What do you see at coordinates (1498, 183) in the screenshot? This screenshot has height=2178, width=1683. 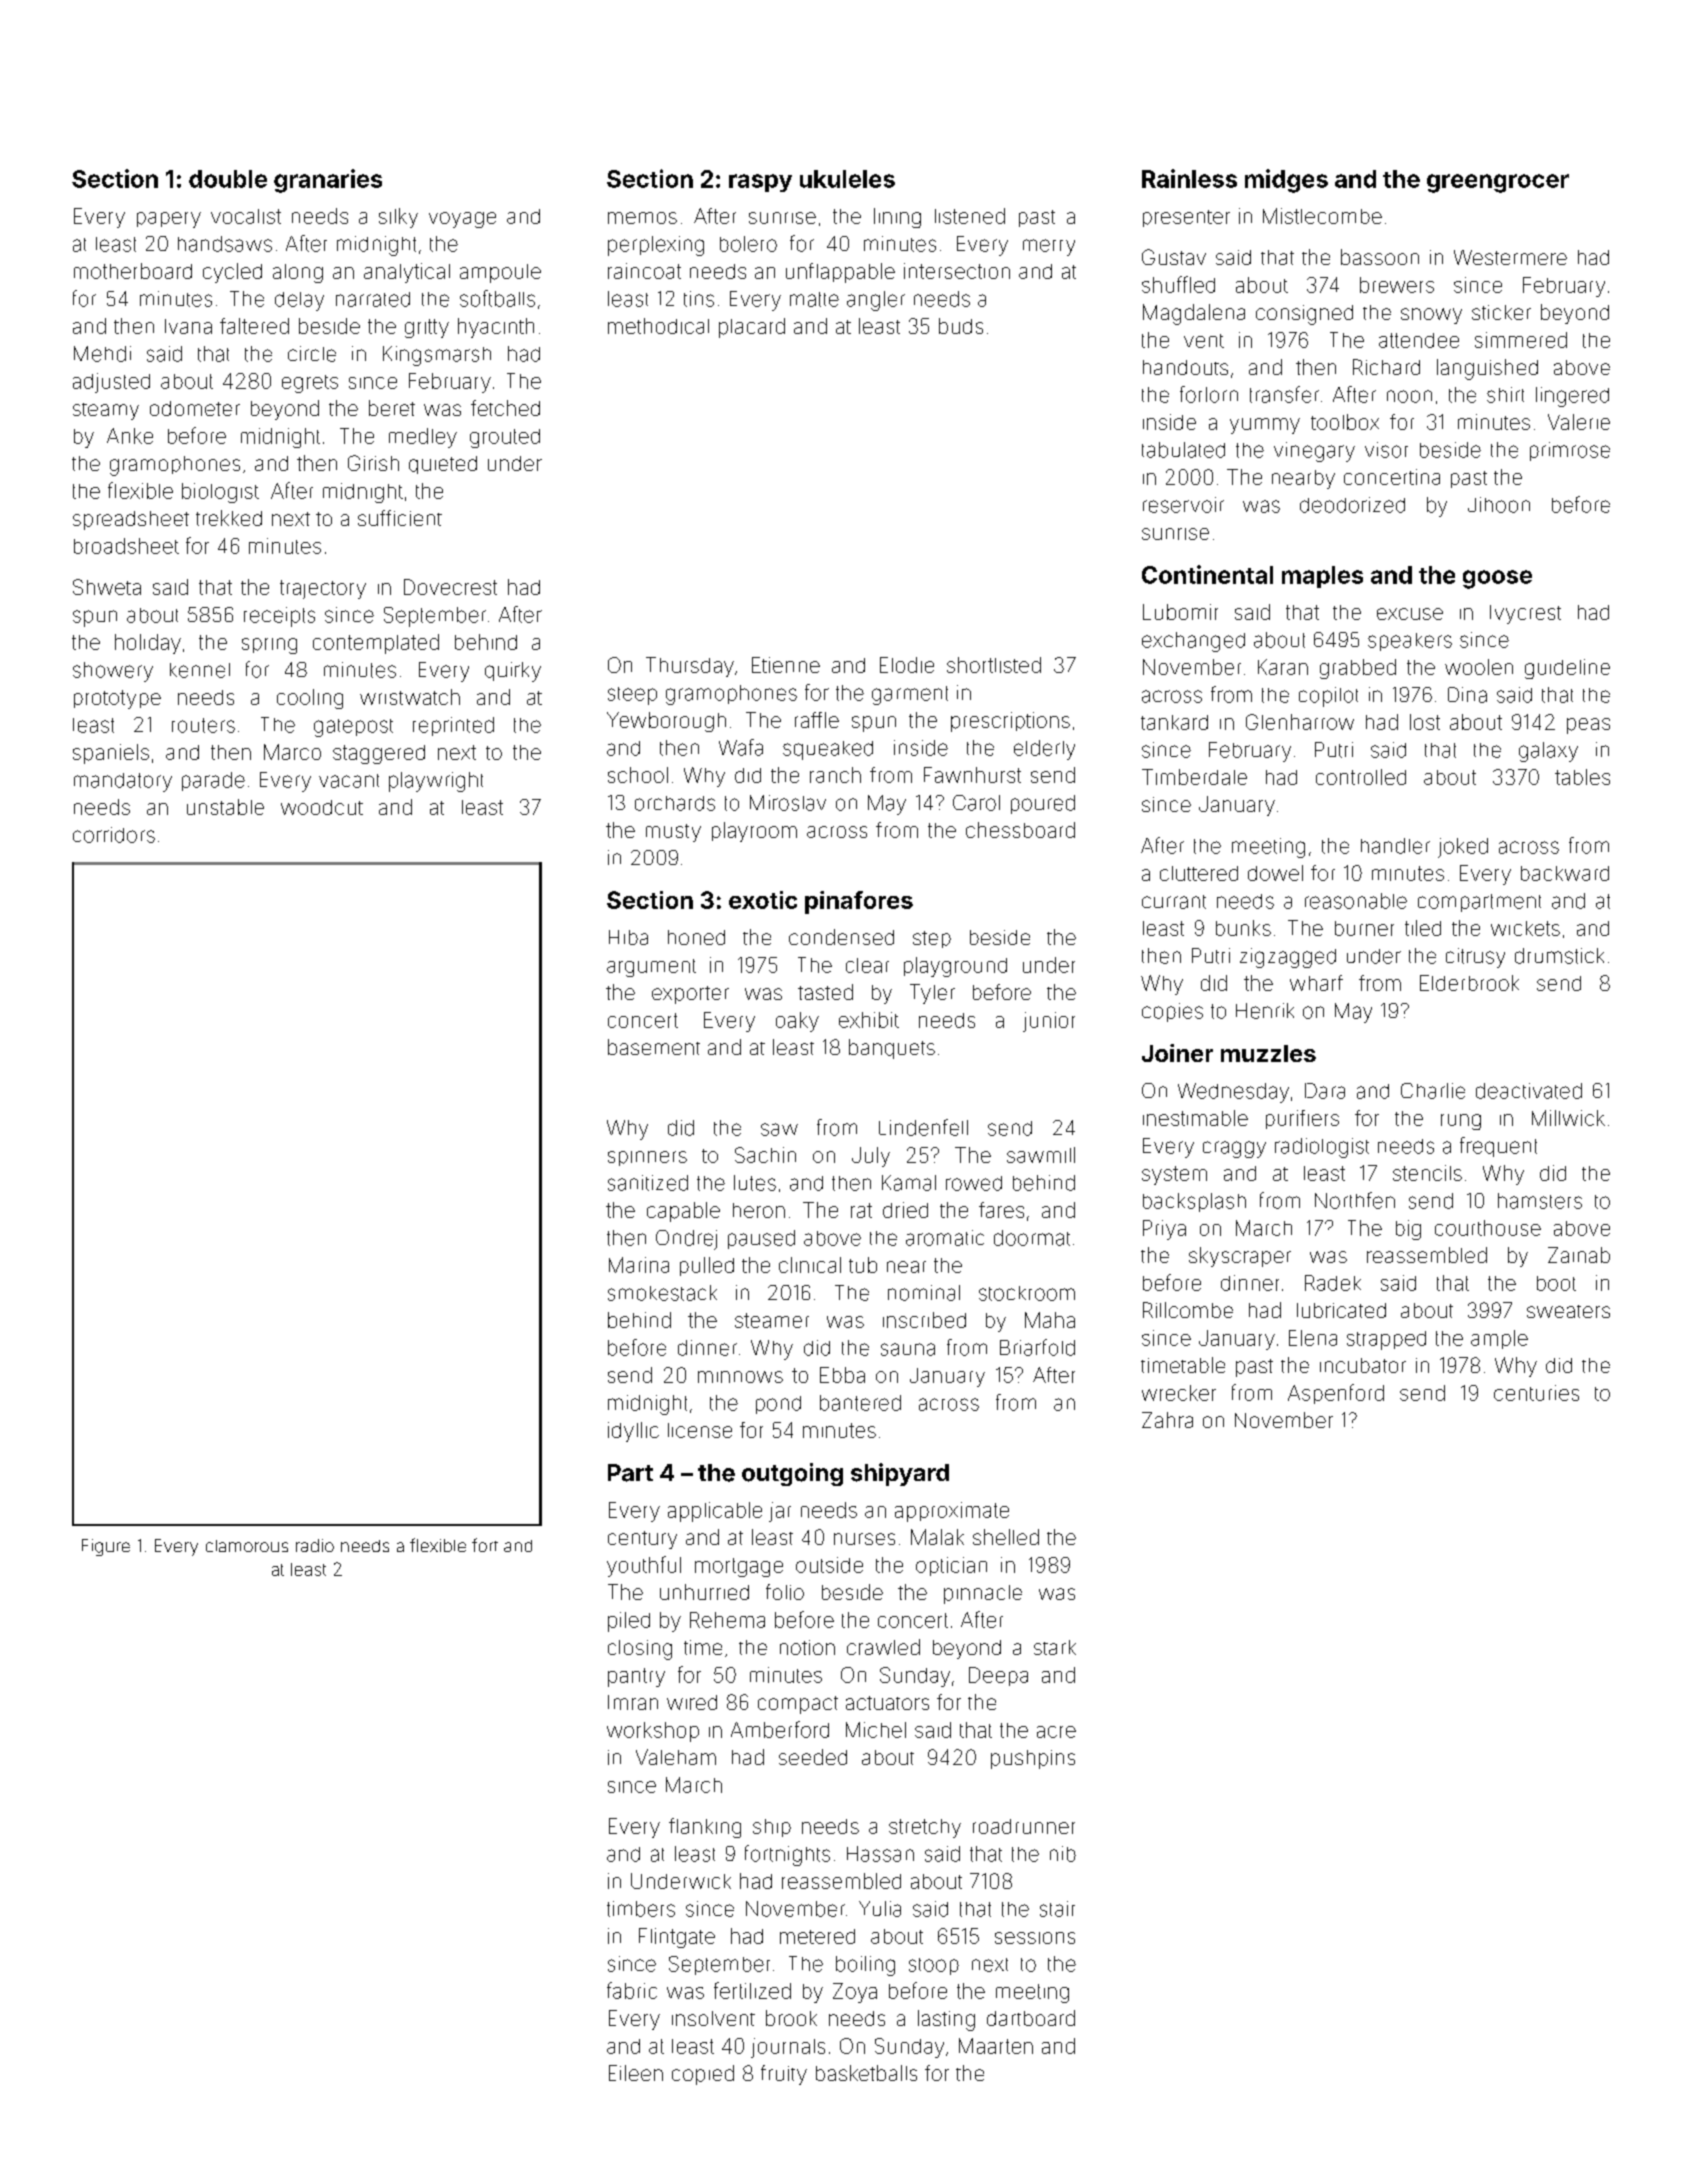 I see `greengrocer` at bounding box center [1498, 183].
